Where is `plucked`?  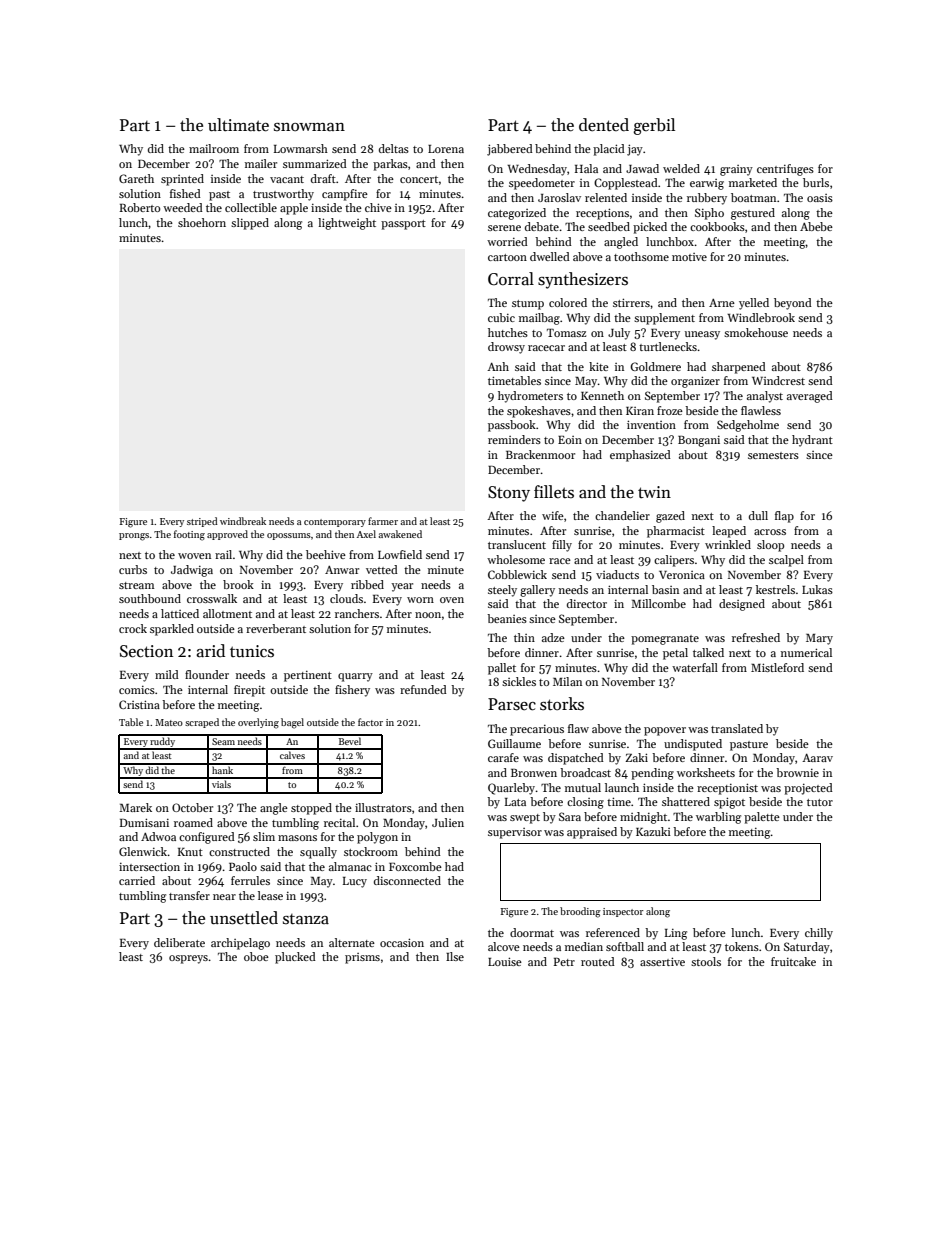
plucked is located at coordinates (295, 958).
